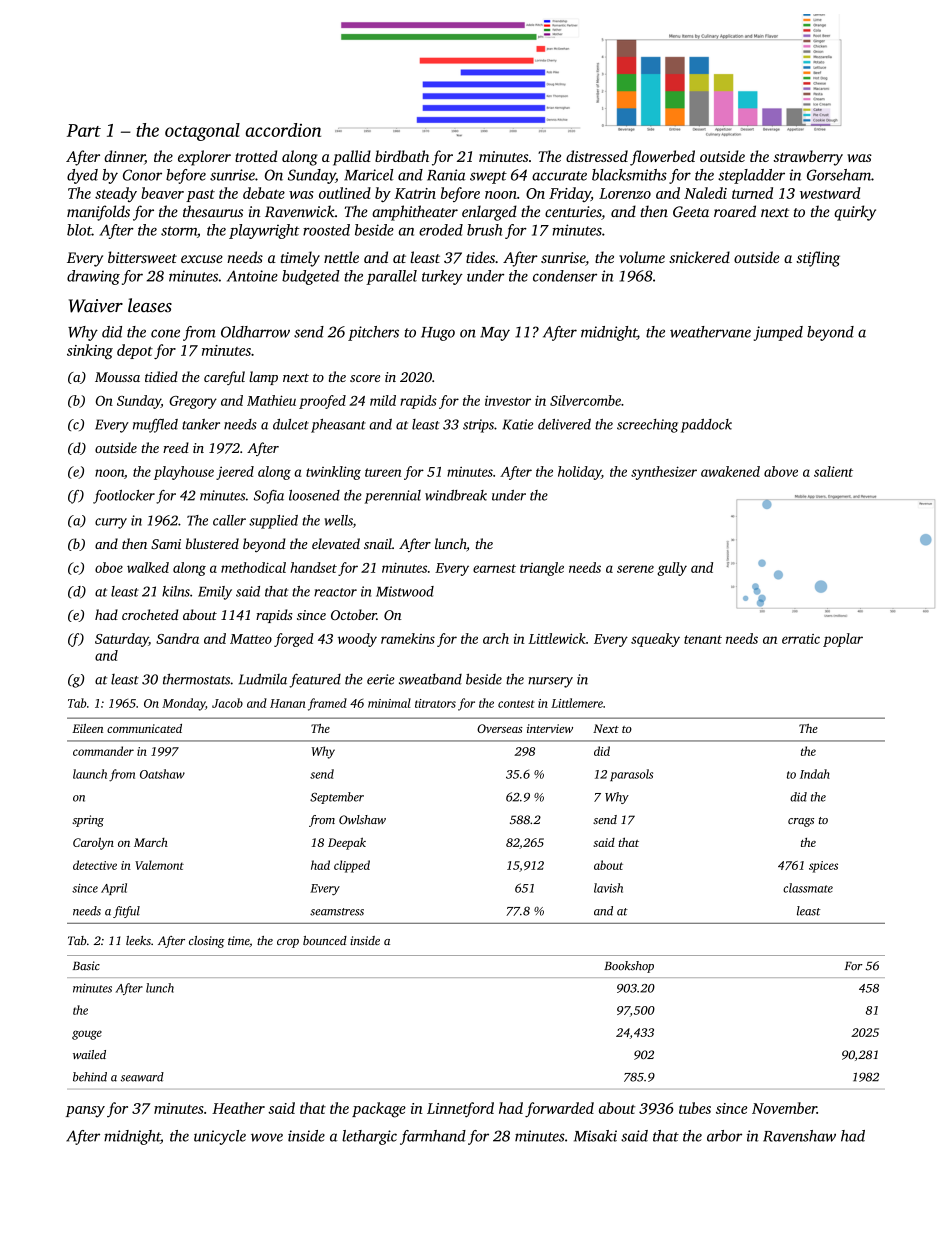 This screenshot has height=1233, width=952. Describe the element at coordinates (325, 940) in the screenshot. I see `bounced` at that location.
